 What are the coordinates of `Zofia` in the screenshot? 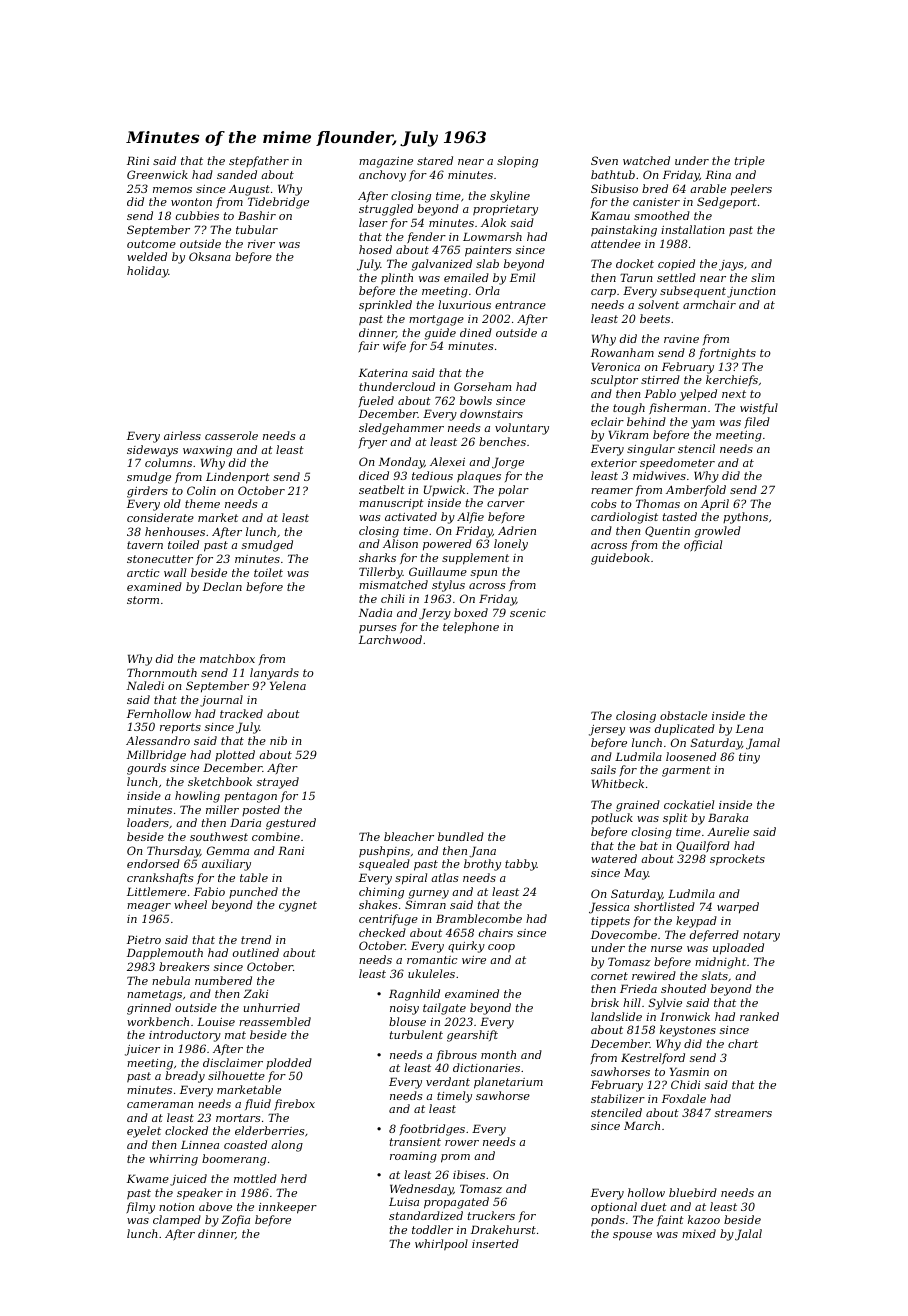 It's located at (235, 1220).
